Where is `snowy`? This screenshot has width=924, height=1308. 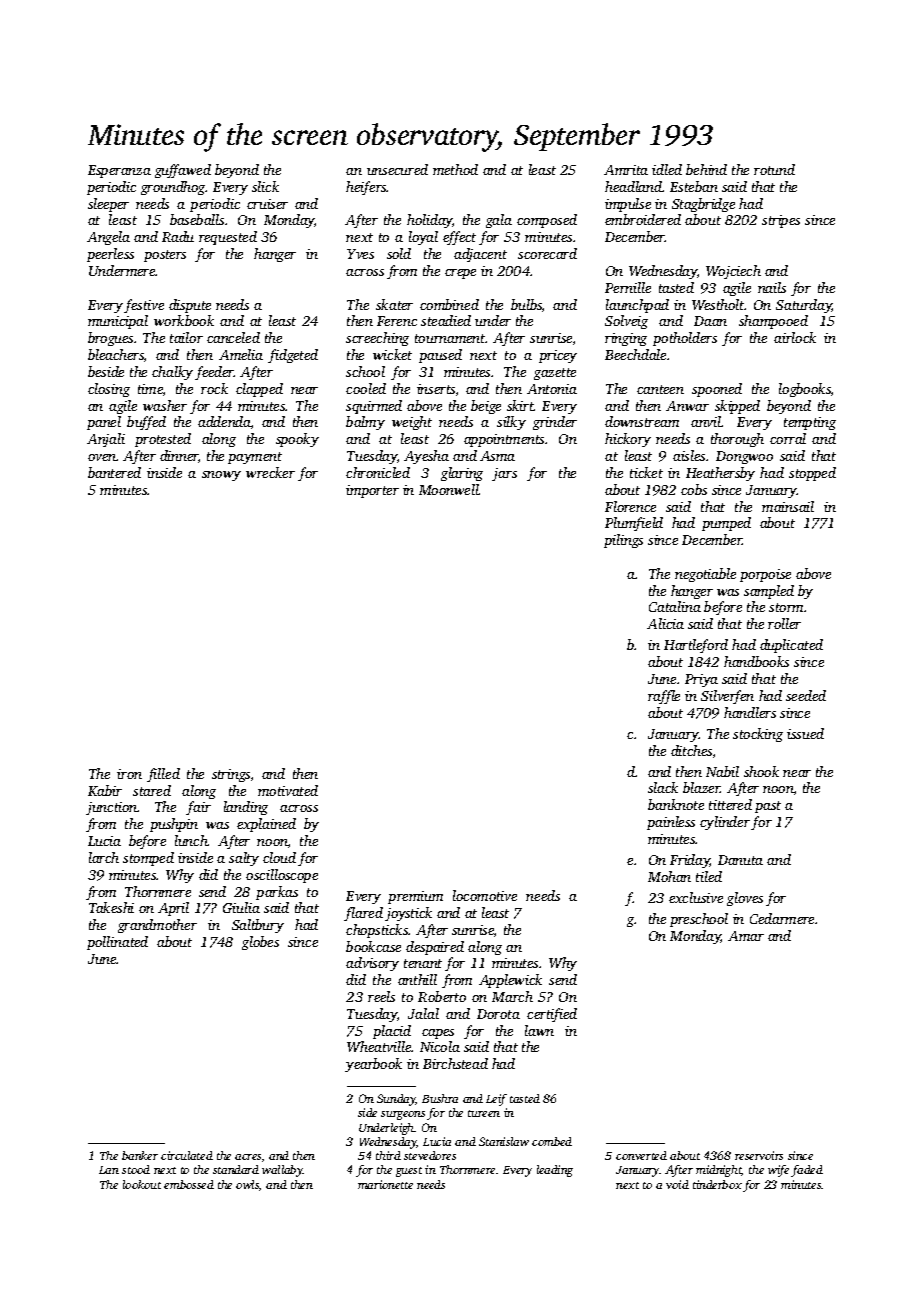 snowy is located at coordinates (221, 476).
